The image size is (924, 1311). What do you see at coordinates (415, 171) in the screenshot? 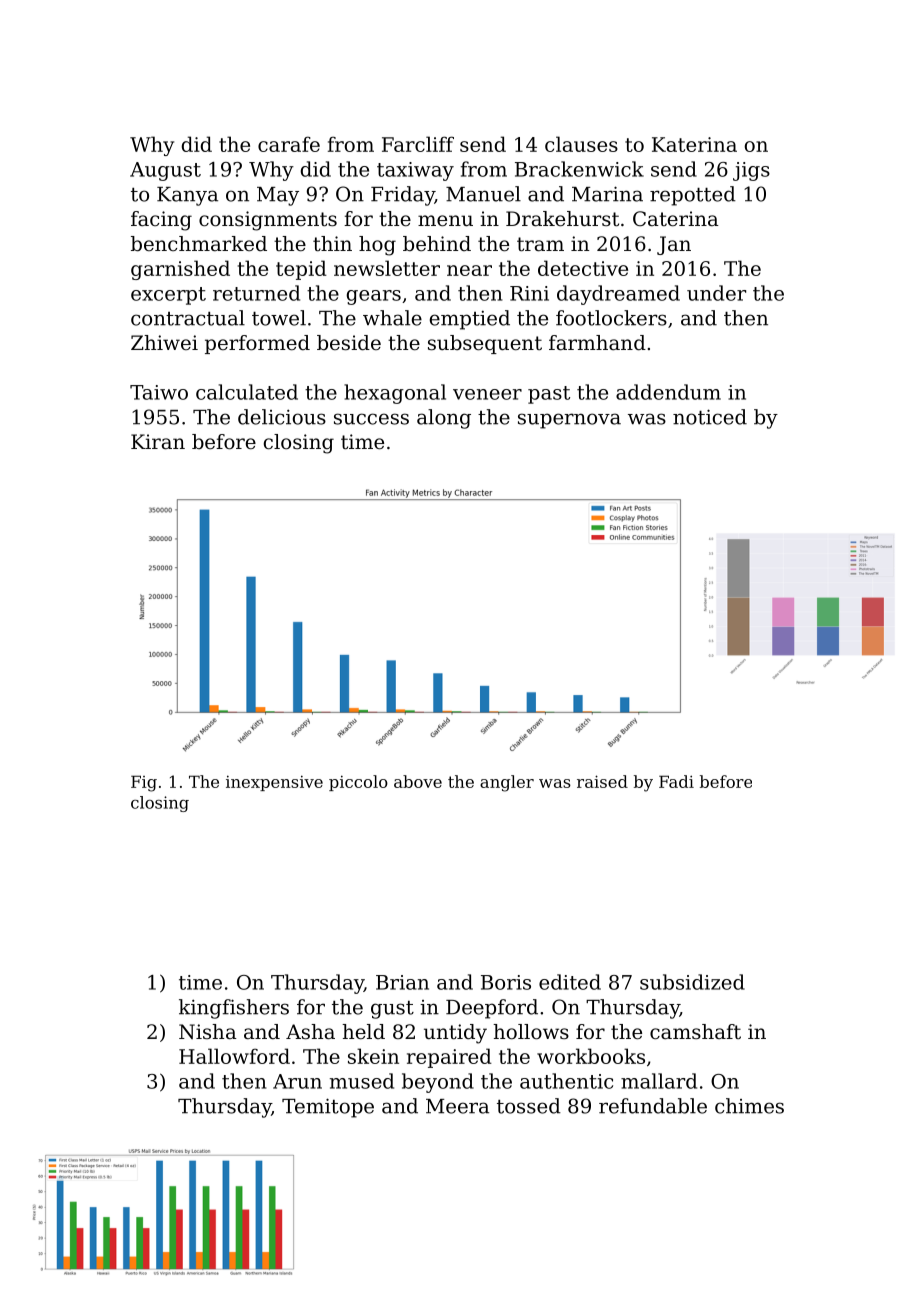
I see `taxiway` at bounding box center [415, 171].
